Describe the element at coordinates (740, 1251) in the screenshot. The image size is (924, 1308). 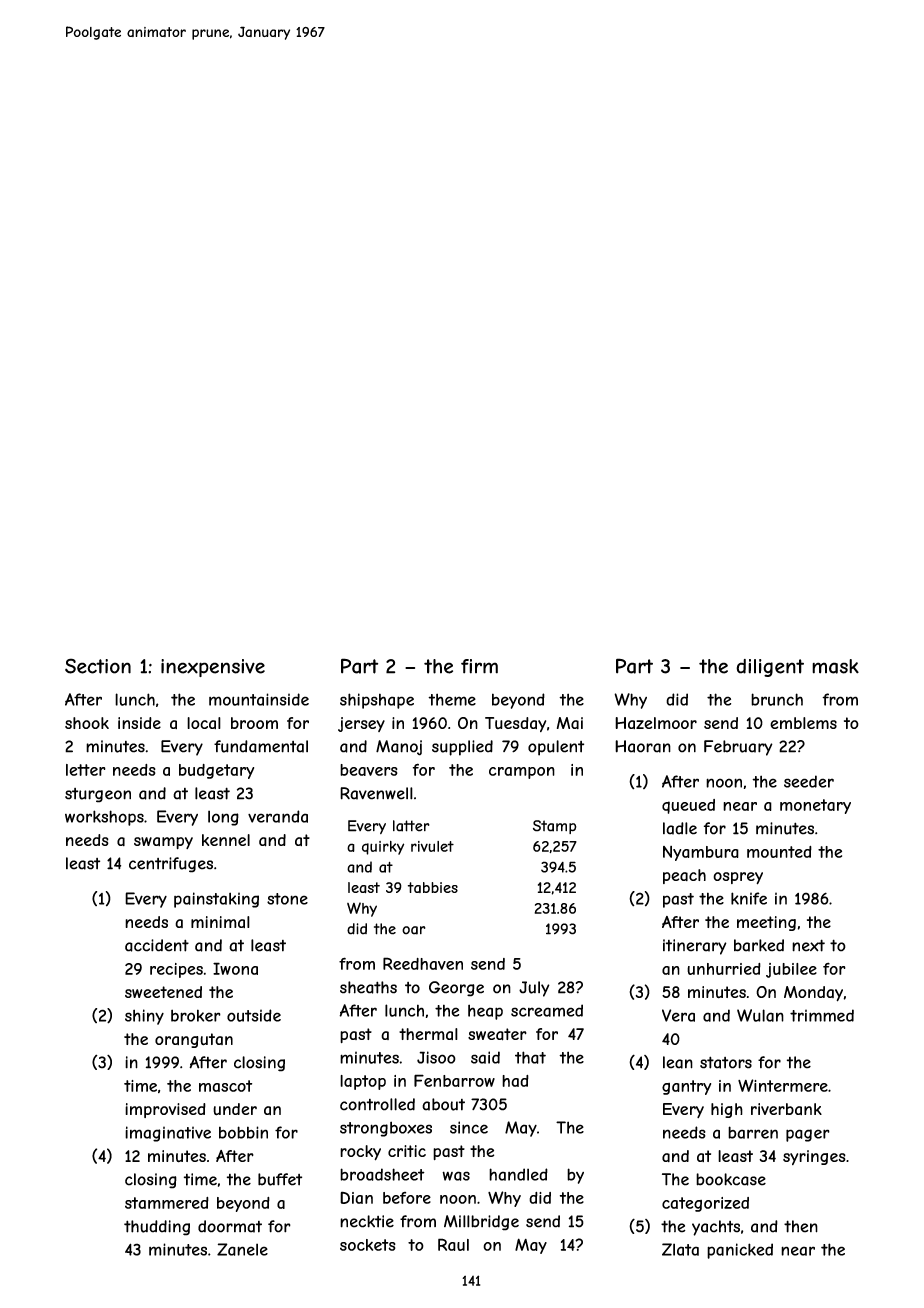
I see `panicked` at that location.
